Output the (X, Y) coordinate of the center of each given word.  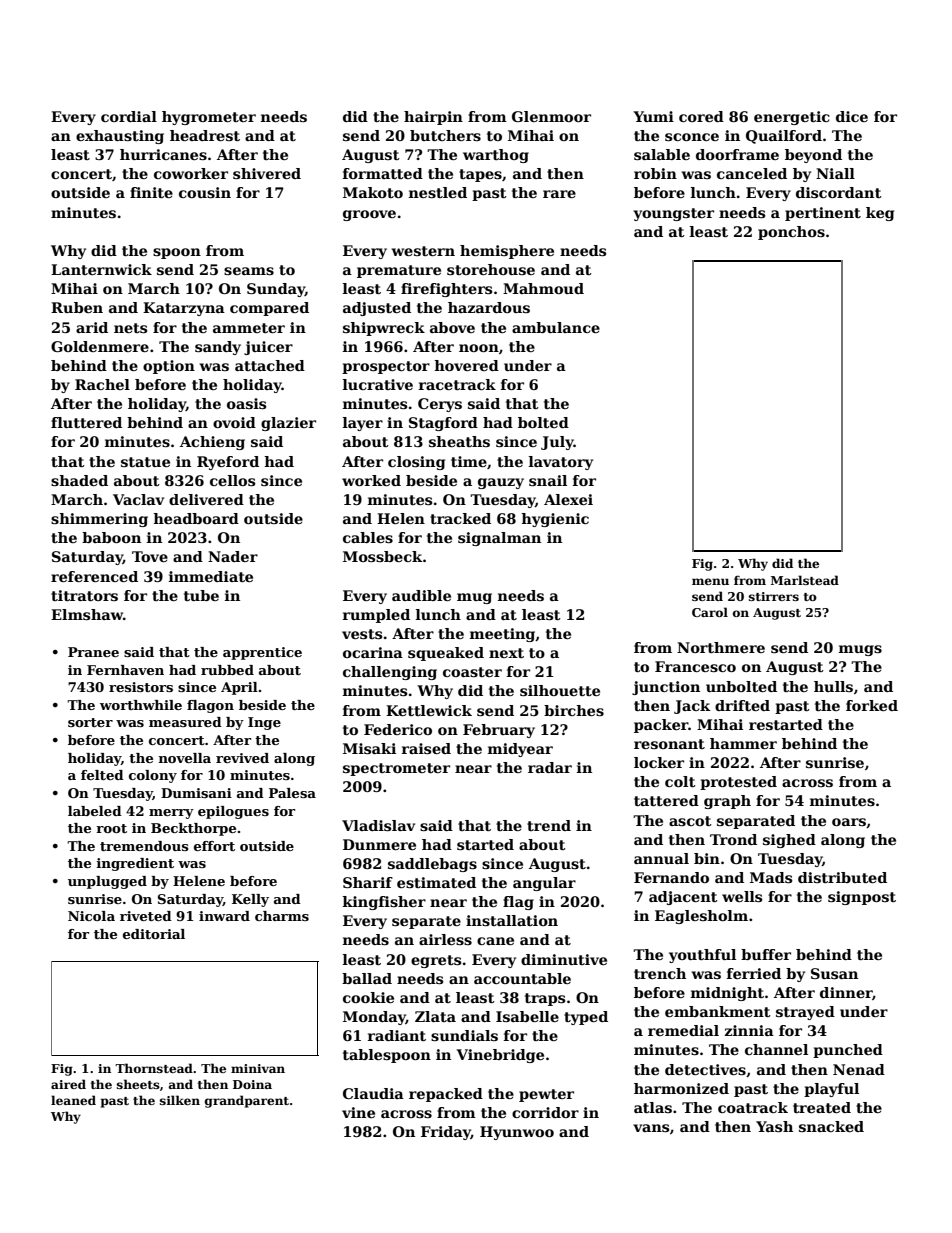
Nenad (859, 1069)
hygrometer (209, 118)
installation (512, 920)
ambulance (556, 327)
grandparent (247, 1101)
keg (880, 214)
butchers (445, 135)
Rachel (102, 384)
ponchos (791, 233)
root (111, 828)
